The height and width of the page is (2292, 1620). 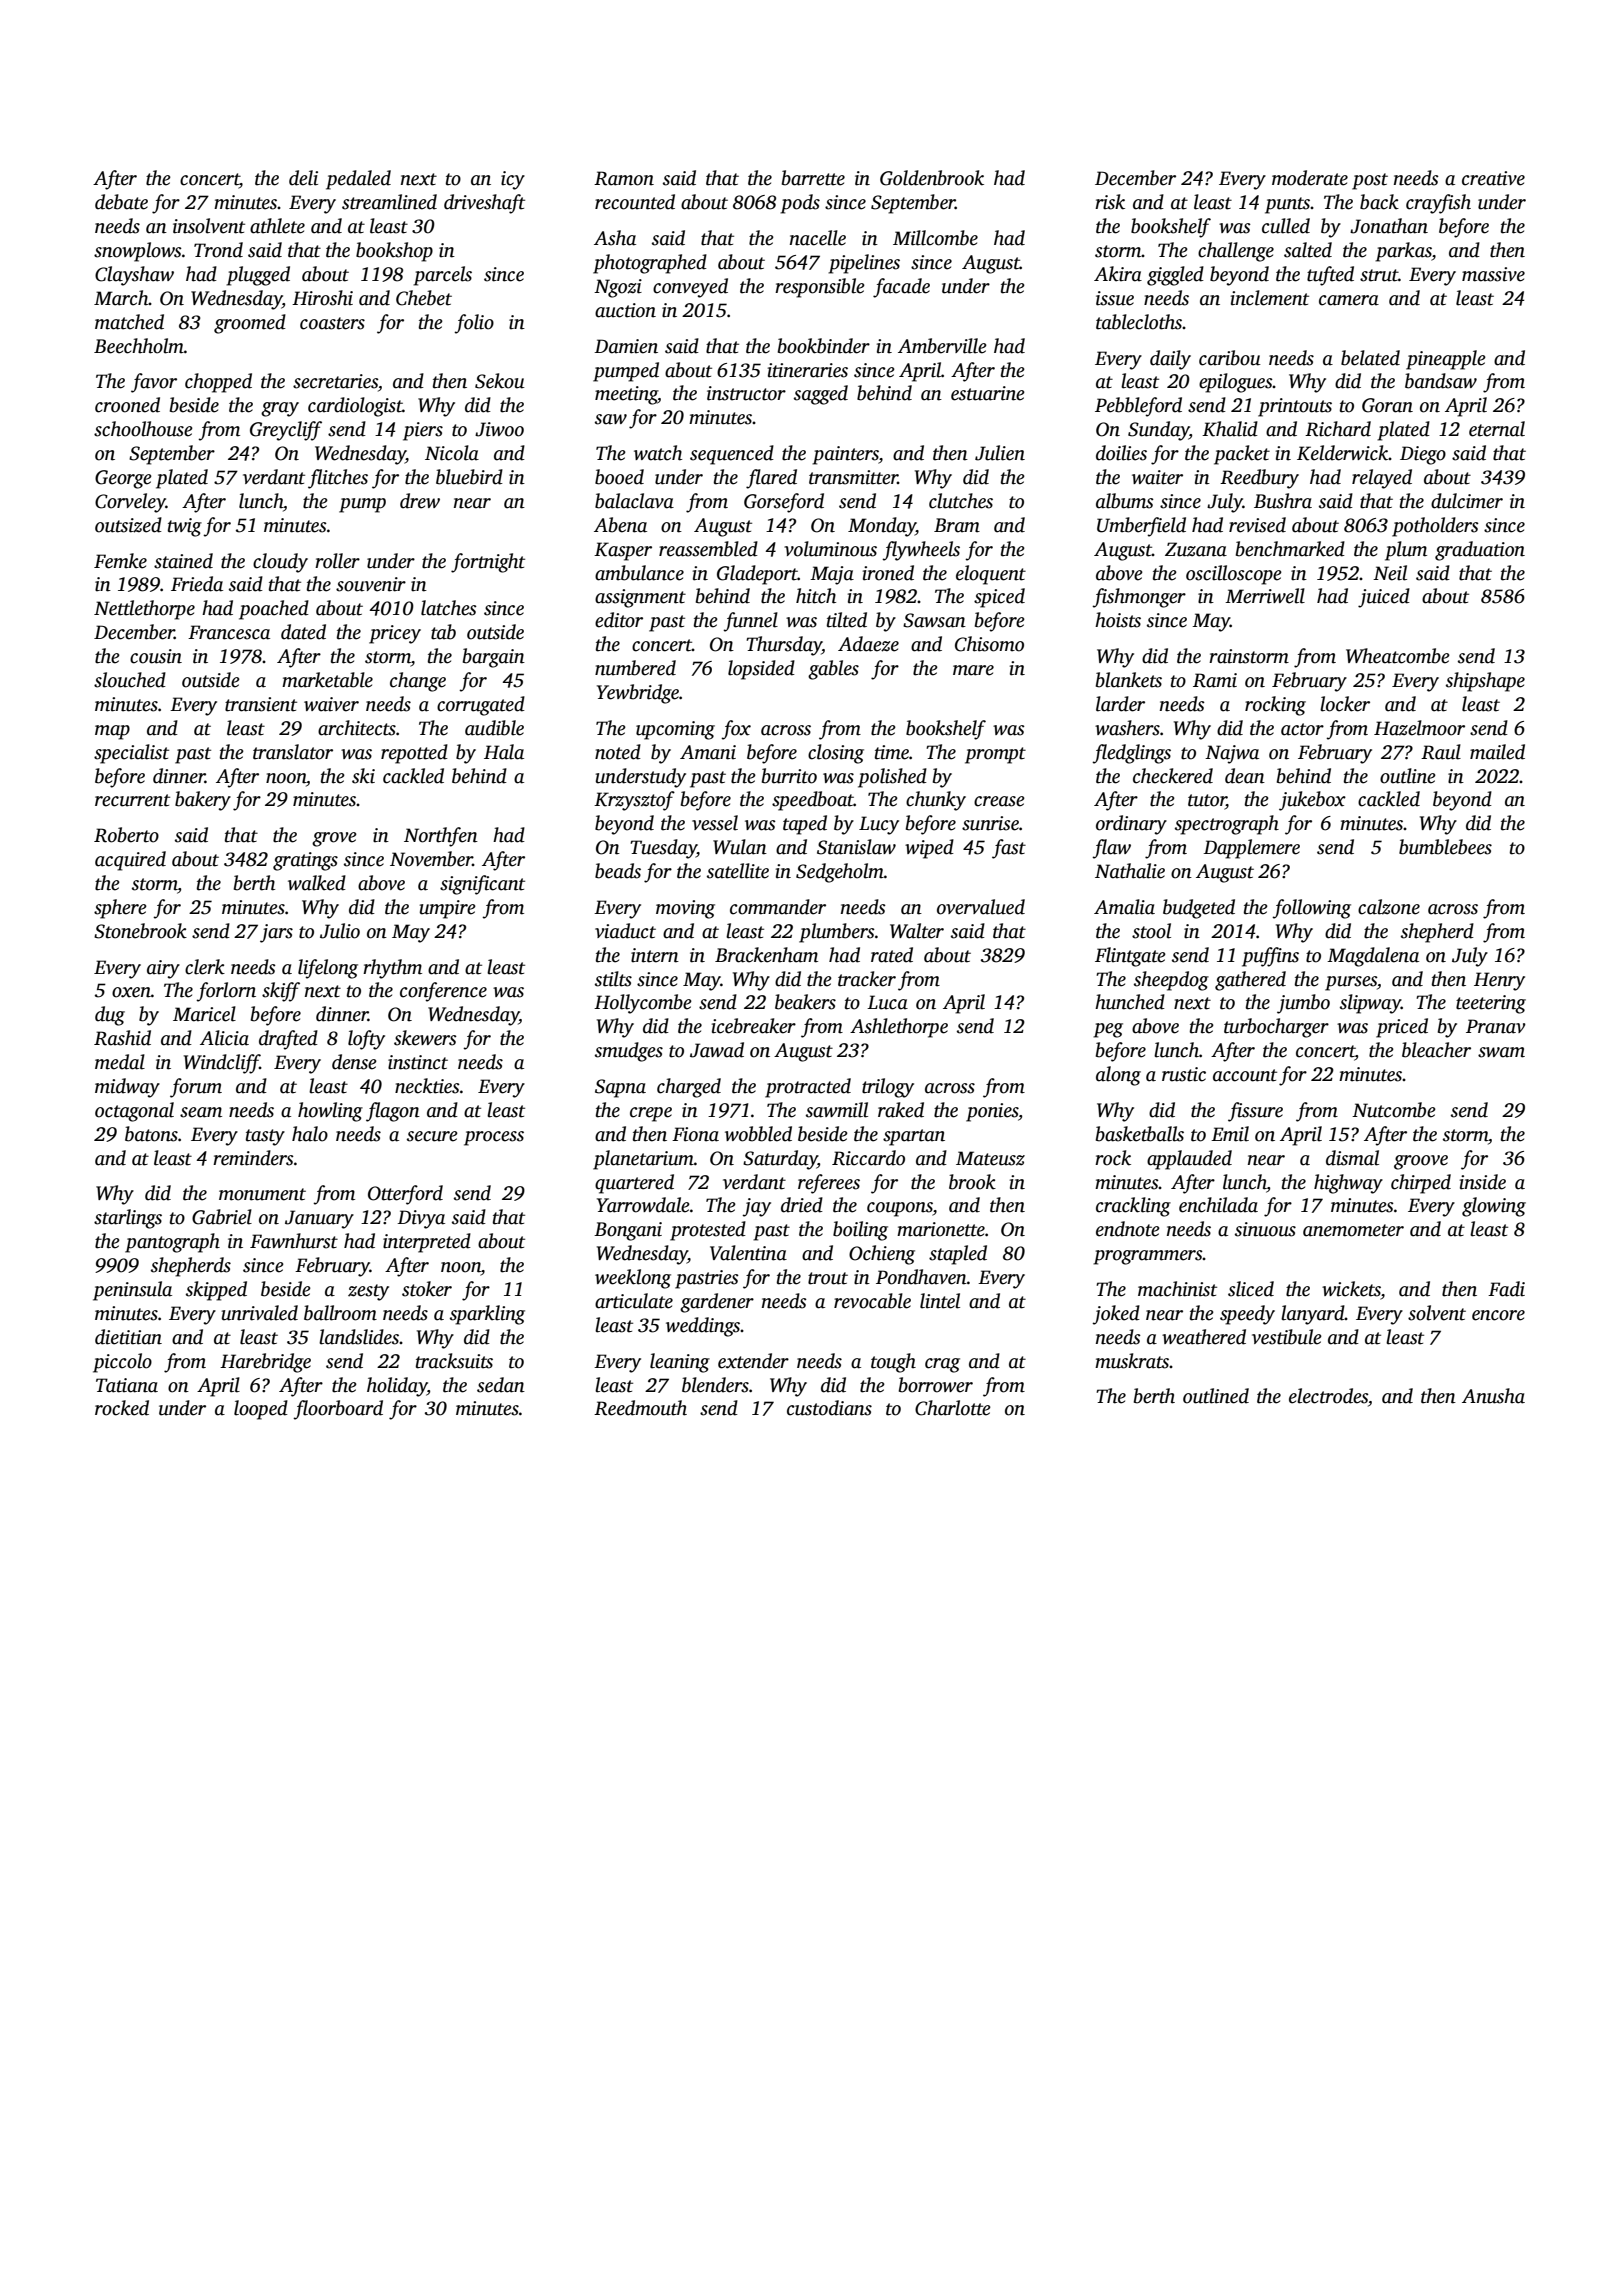 What do you see at coordinates (216, 1291) in the page?
I see `skipped` at bounding box center [216, 1291].
